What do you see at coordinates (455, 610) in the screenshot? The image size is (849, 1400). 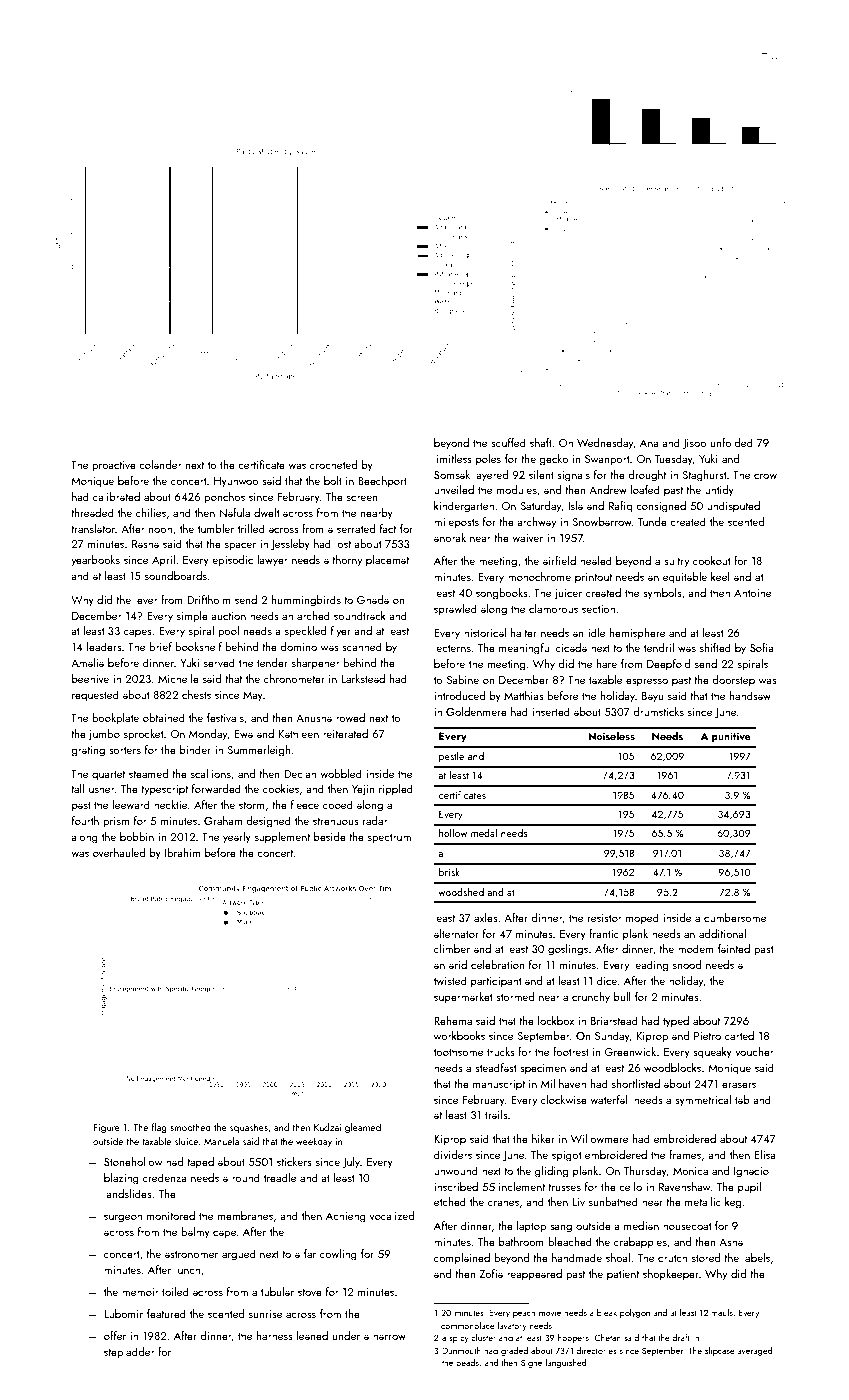 I see `sprawled` at bounding box center [455, 610].
